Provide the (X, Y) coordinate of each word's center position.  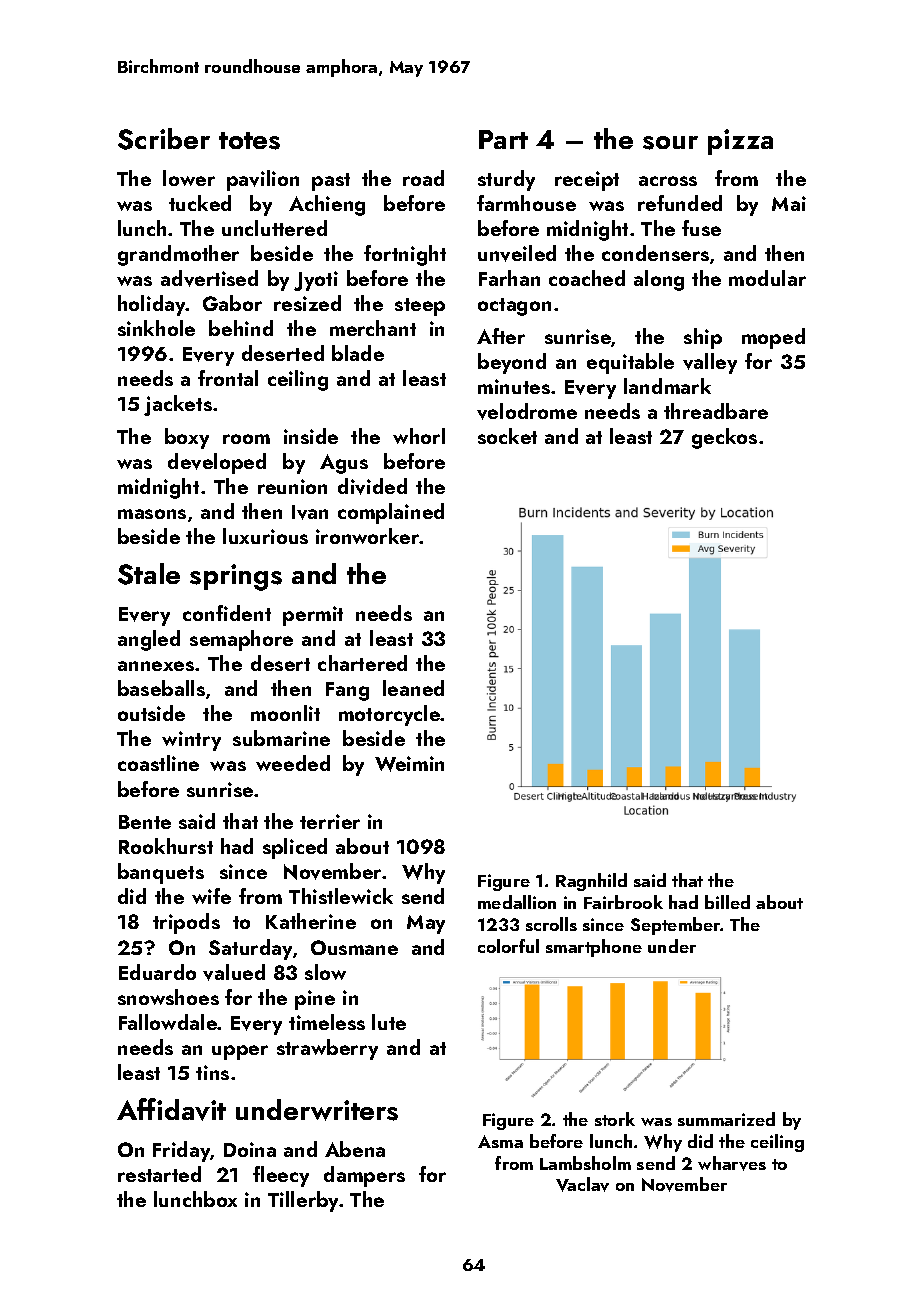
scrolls (551, 924)
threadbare (716, 411)
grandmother (178, 255)
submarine (281, 738)
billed (727, 902)
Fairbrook (623, 902)
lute (389, 1022)
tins (212, 1072)
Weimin (409, 764)
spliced (295, 848)
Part (503, 139)
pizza (740, 142)
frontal (228, 378)
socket (507, 436)
